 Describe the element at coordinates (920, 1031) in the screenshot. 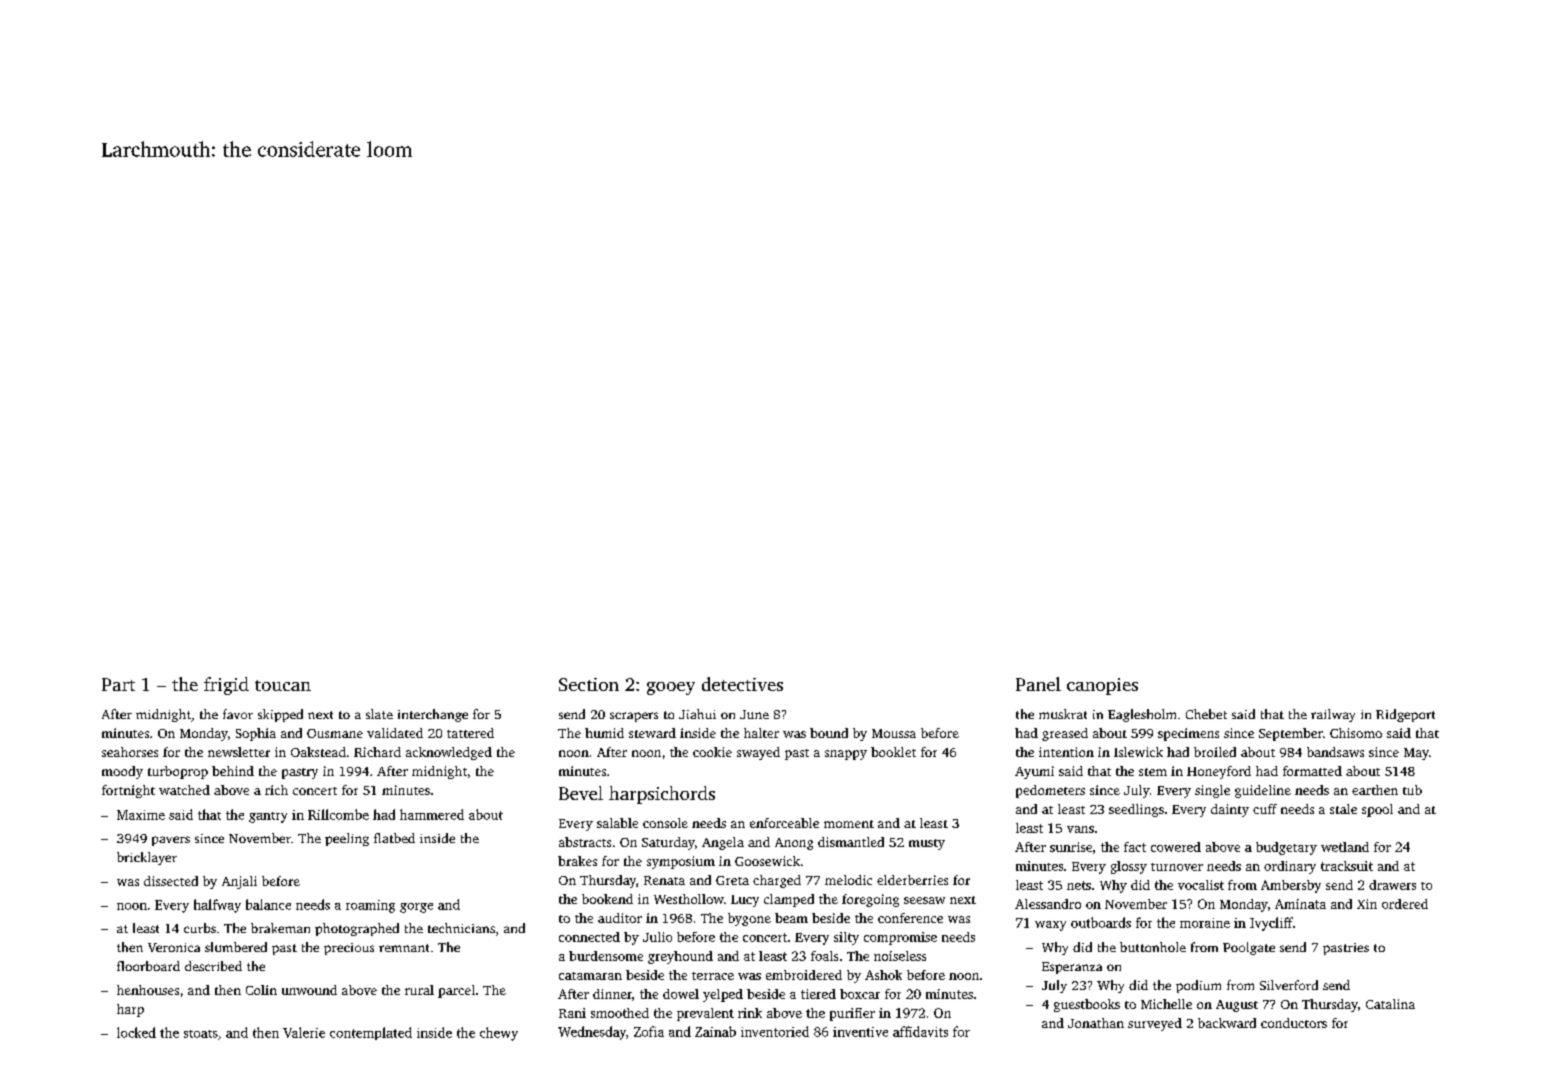

I see `affidavits` at that location.
